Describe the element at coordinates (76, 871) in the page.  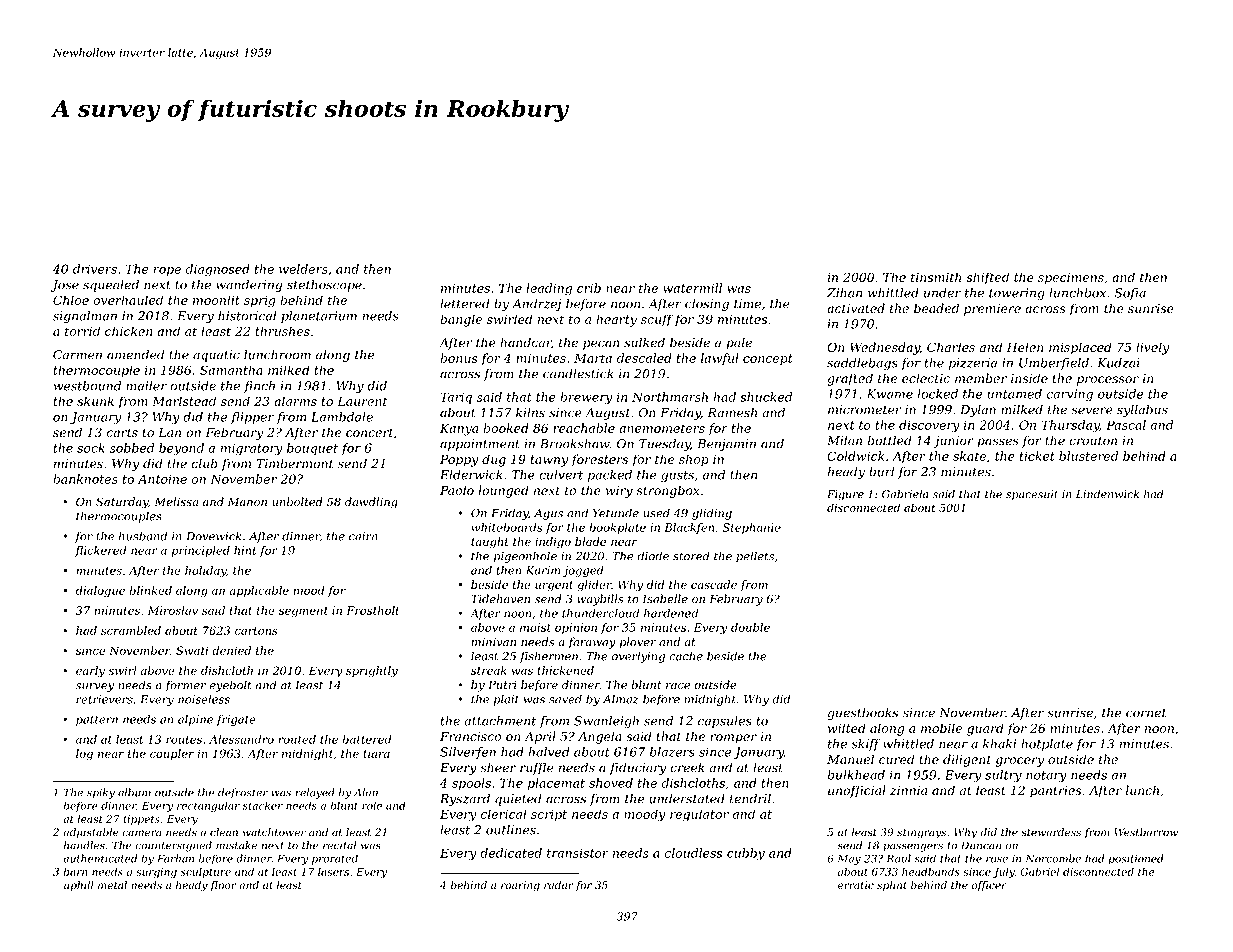
I see `barn` at that location.
